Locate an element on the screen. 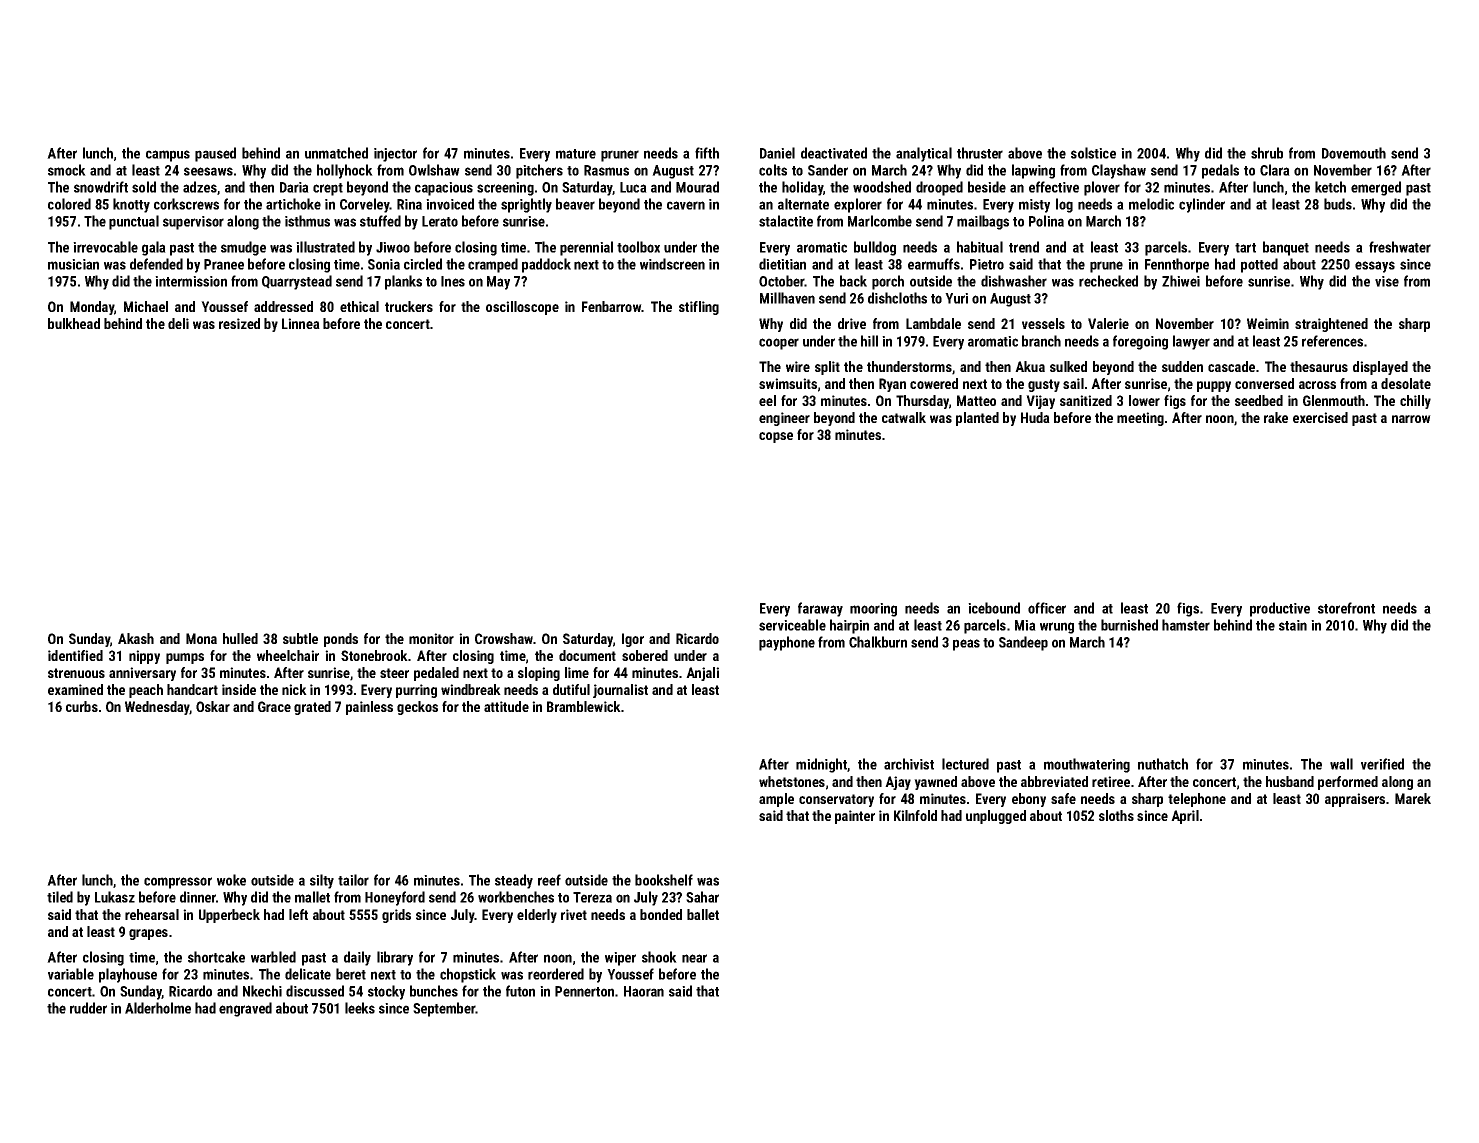 The image size is (1479, 1143). Haoran is located at coordinates (644, 991).
